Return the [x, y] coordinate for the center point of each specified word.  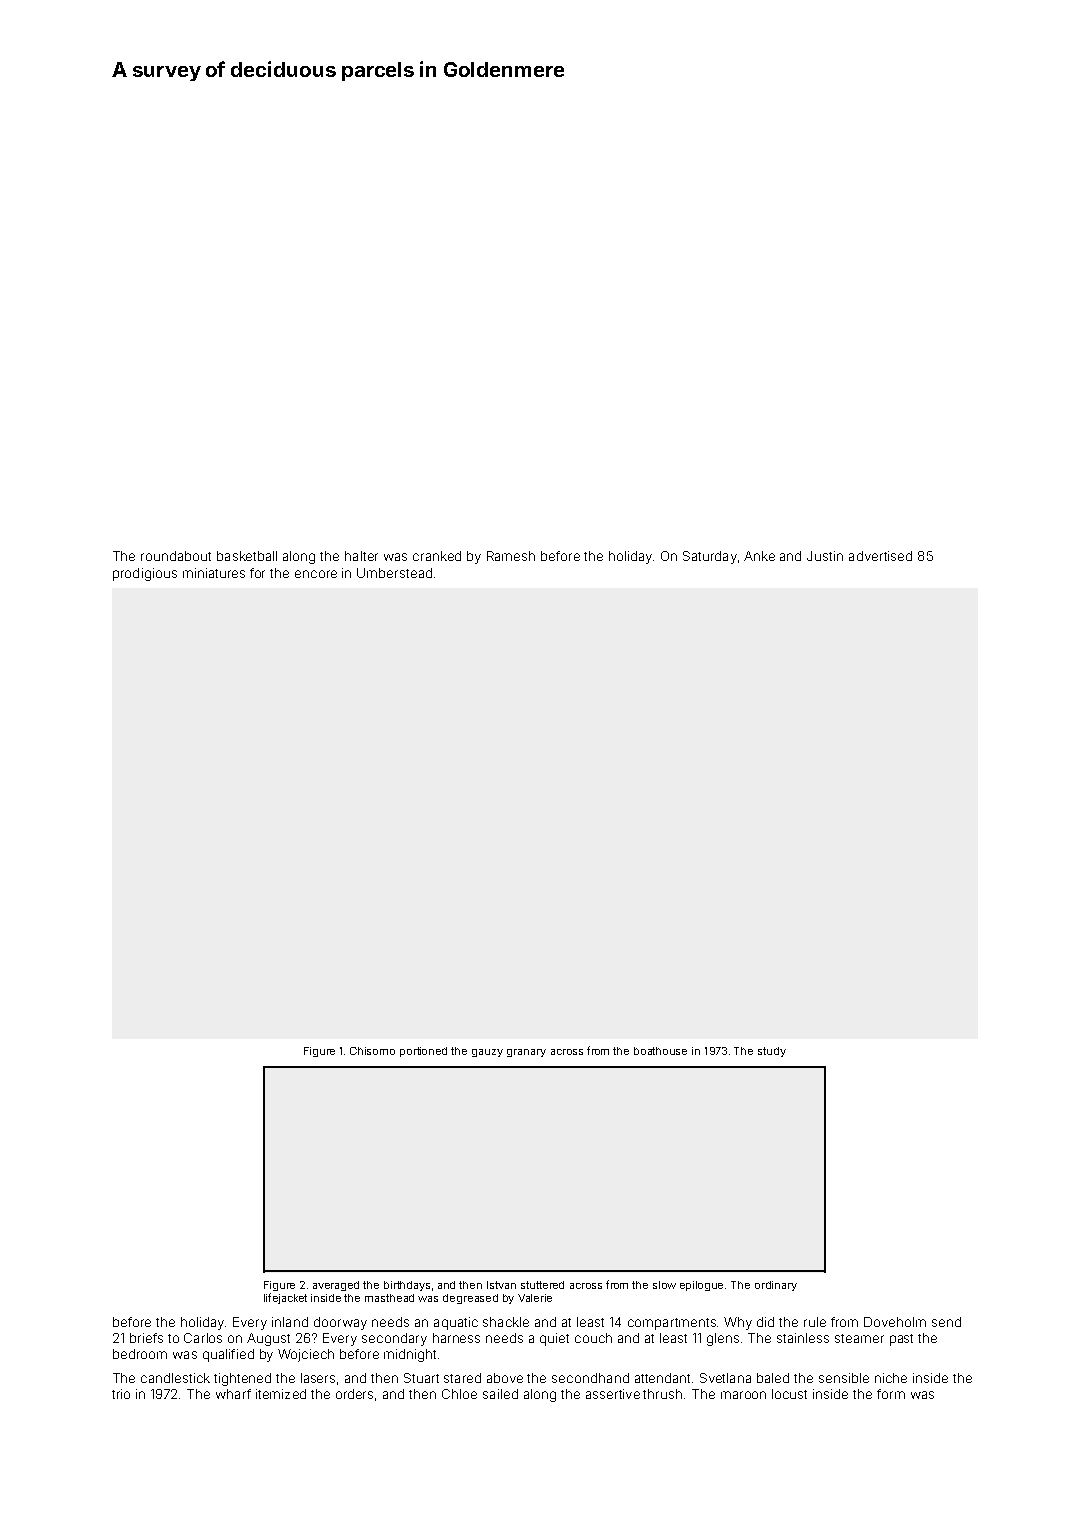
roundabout [176, 556]
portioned [423, 1052]
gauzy [487, 1053]
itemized [281, 1394]
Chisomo [372, 1051]
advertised [880, 556]
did [765, 1322]
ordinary [776, 1286]
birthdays [407, 1286]
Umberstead [394, 573]
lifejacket [285, 1298]
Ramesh [511, 556]
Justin [825, 556]
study [772, 1052]
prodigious [145, 574]
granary [526, 1053]
